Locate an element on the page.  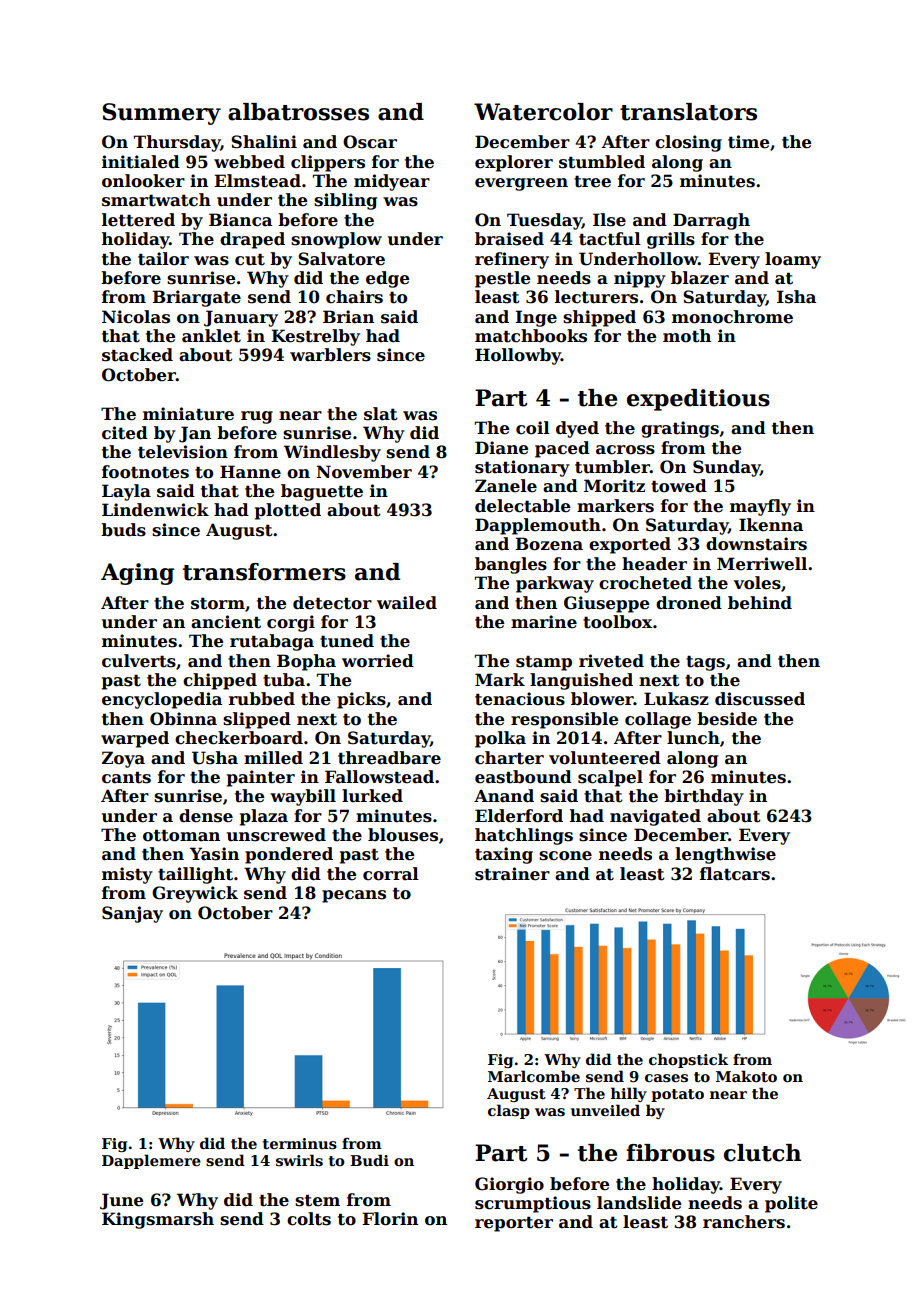
evergreen is located at coordinates (521, 184).
